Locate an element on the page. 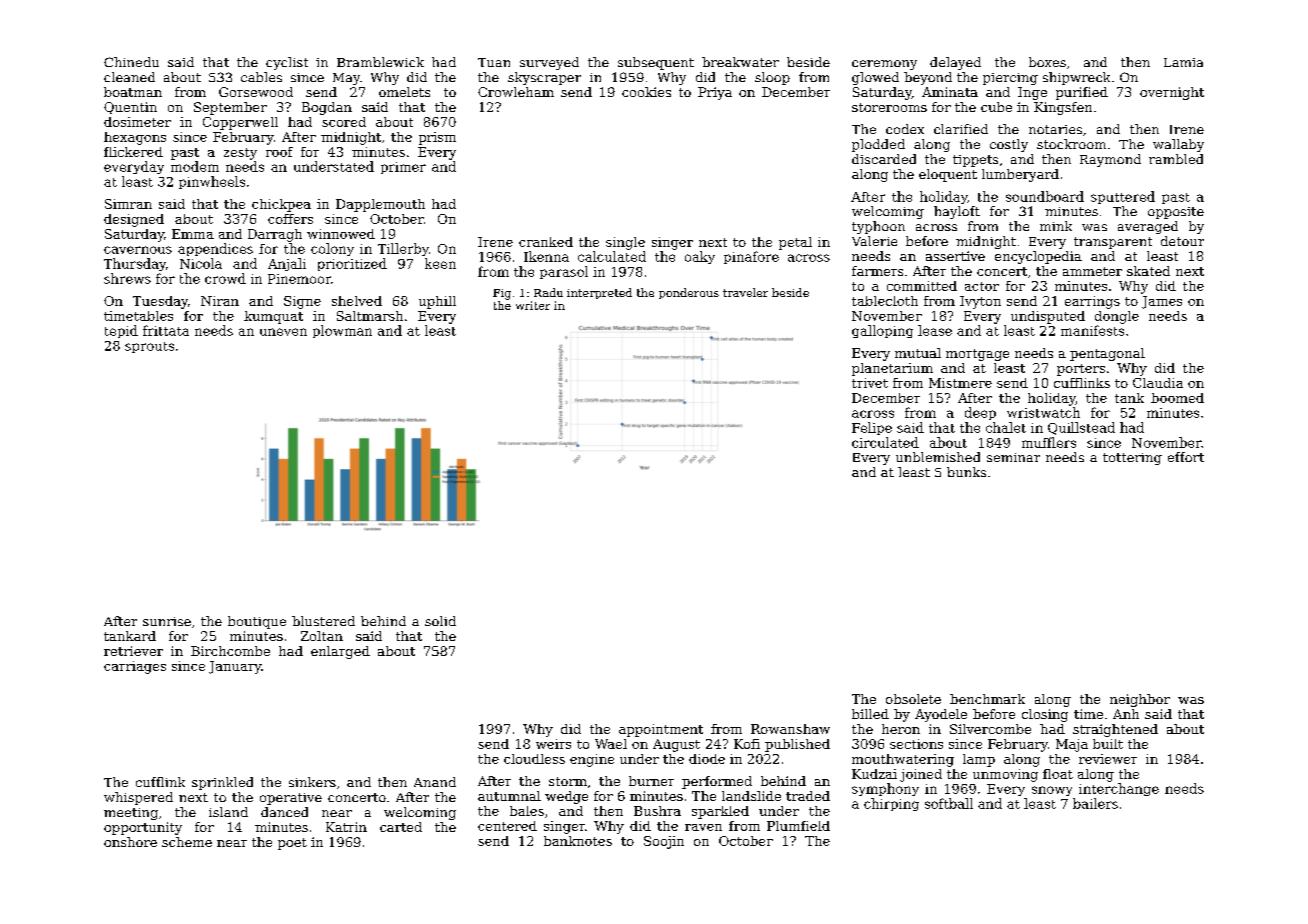 Image resolution: width=1308 pixels, height=924 pixels. tottering is located at coordinates (1132, 459).
